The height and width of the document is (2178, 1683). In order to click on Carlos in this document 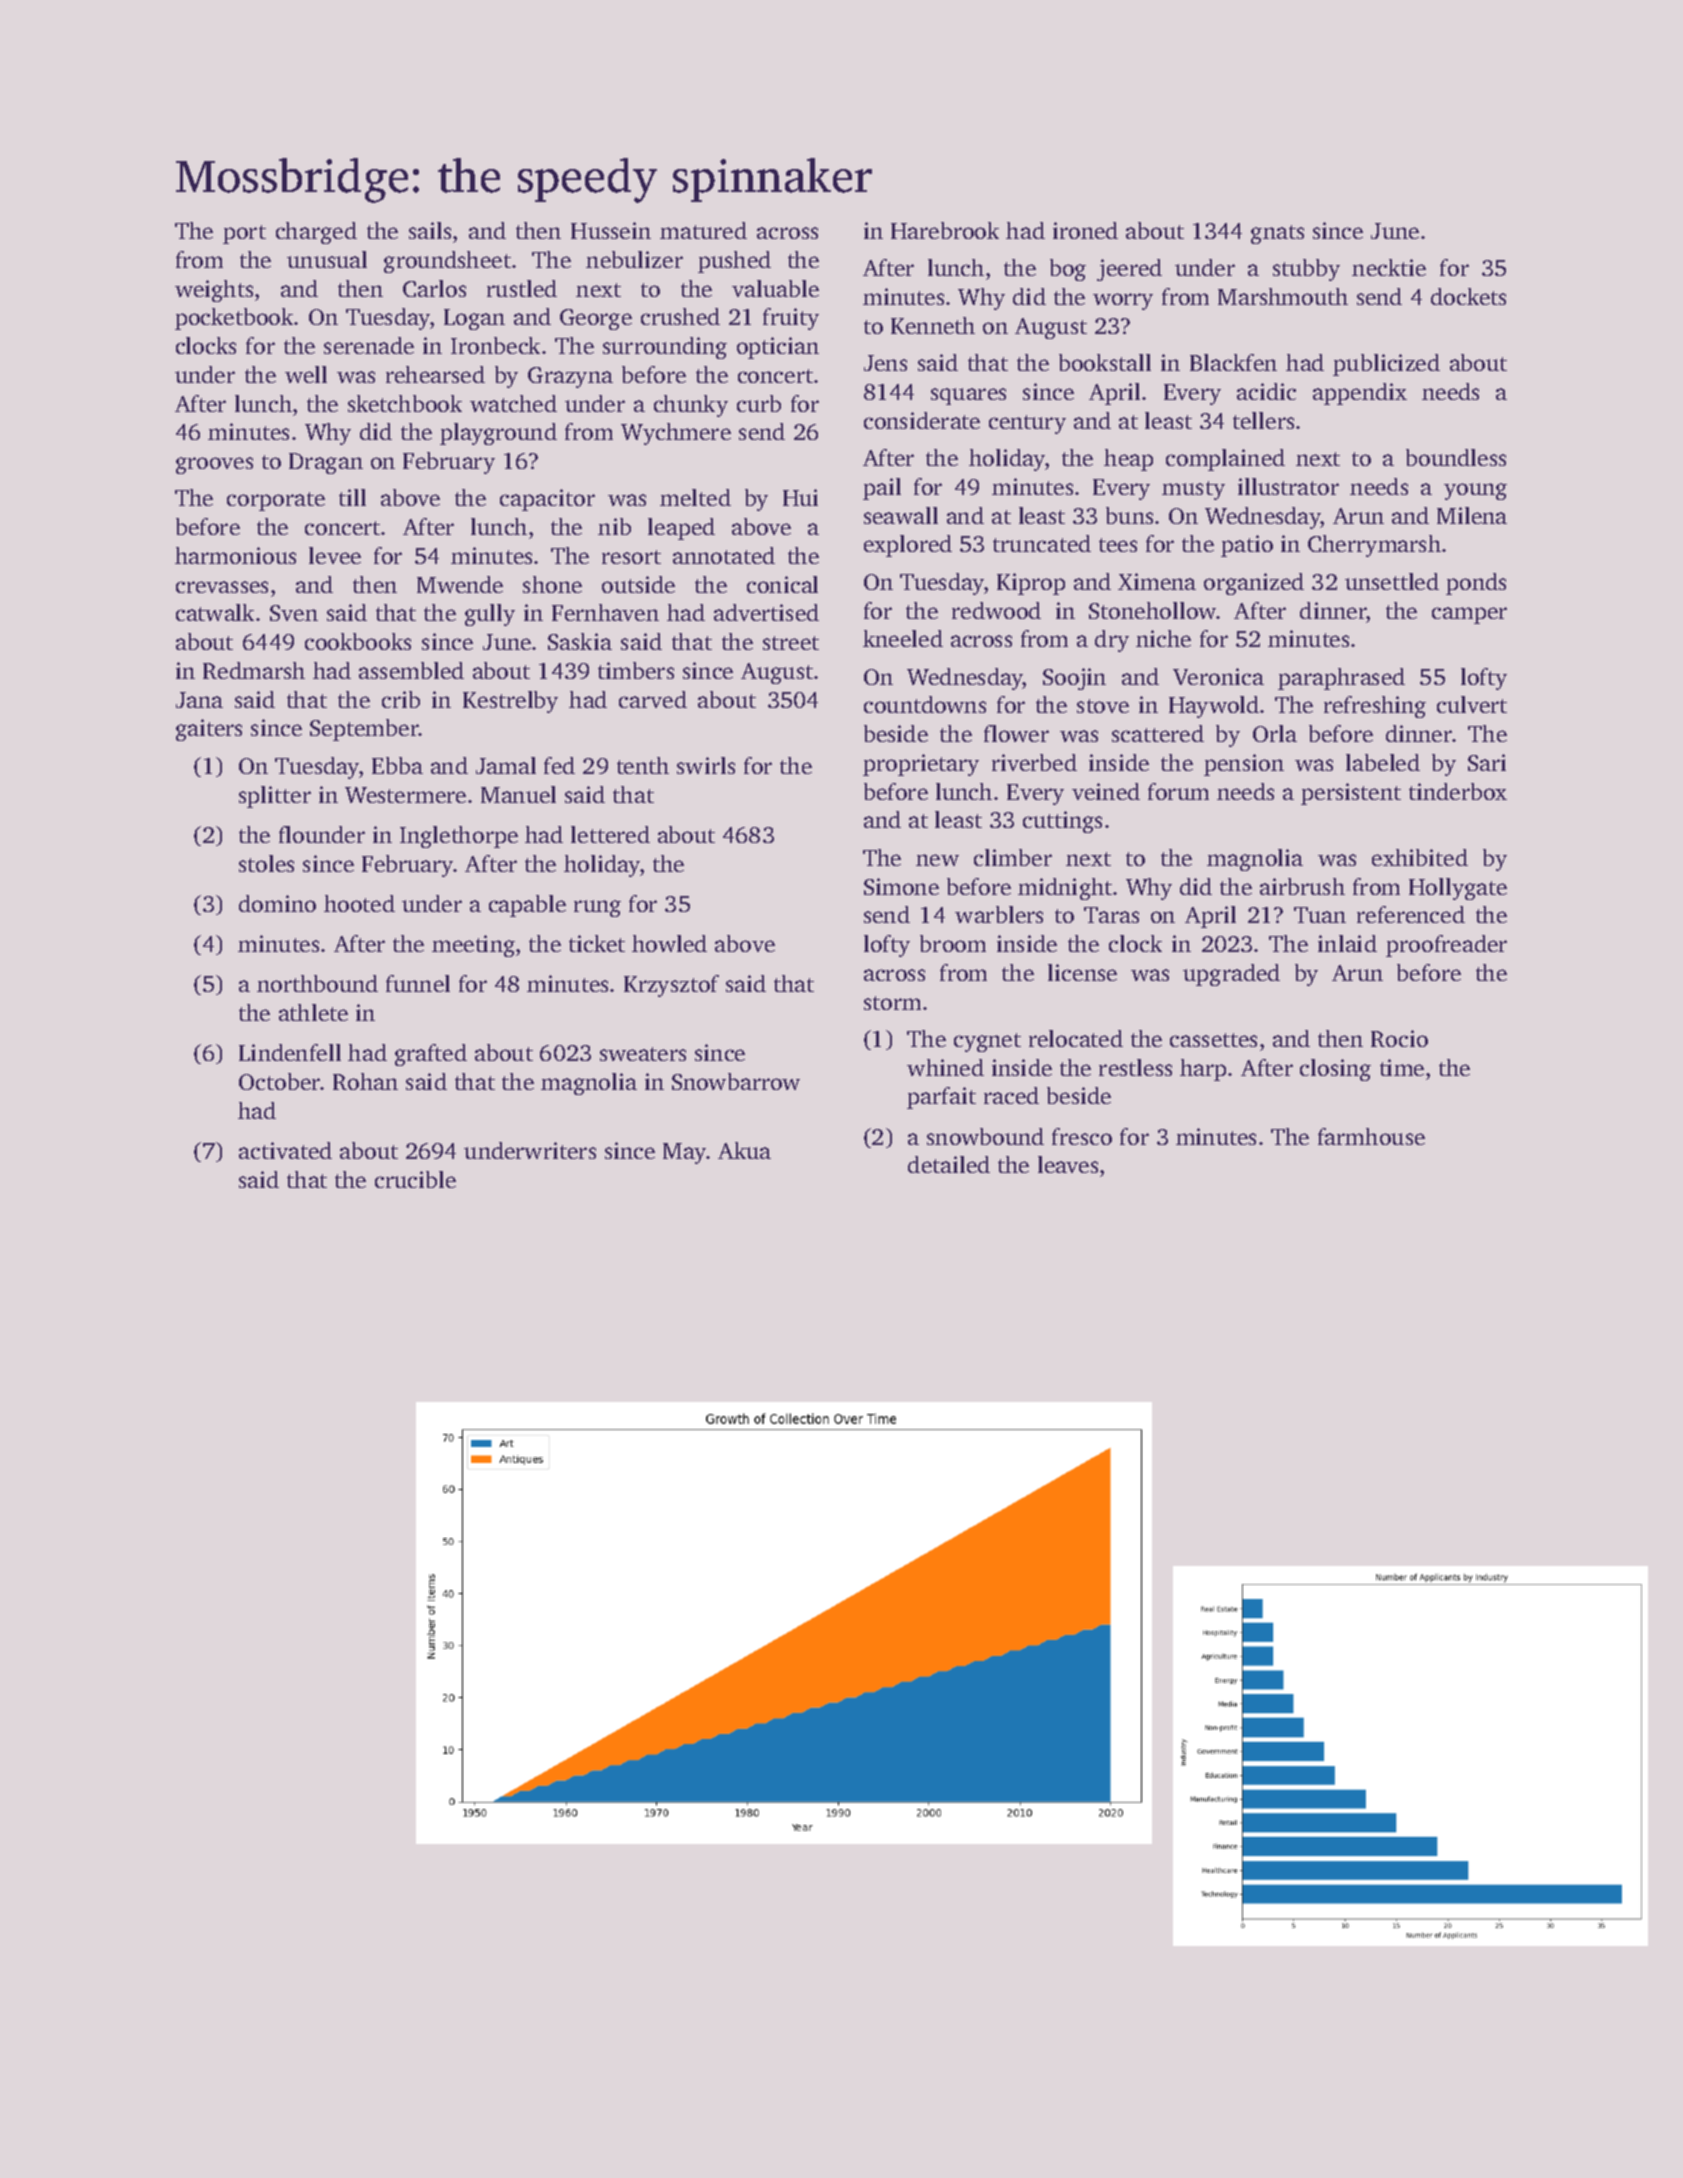, I will do `click(434, 288)`.
